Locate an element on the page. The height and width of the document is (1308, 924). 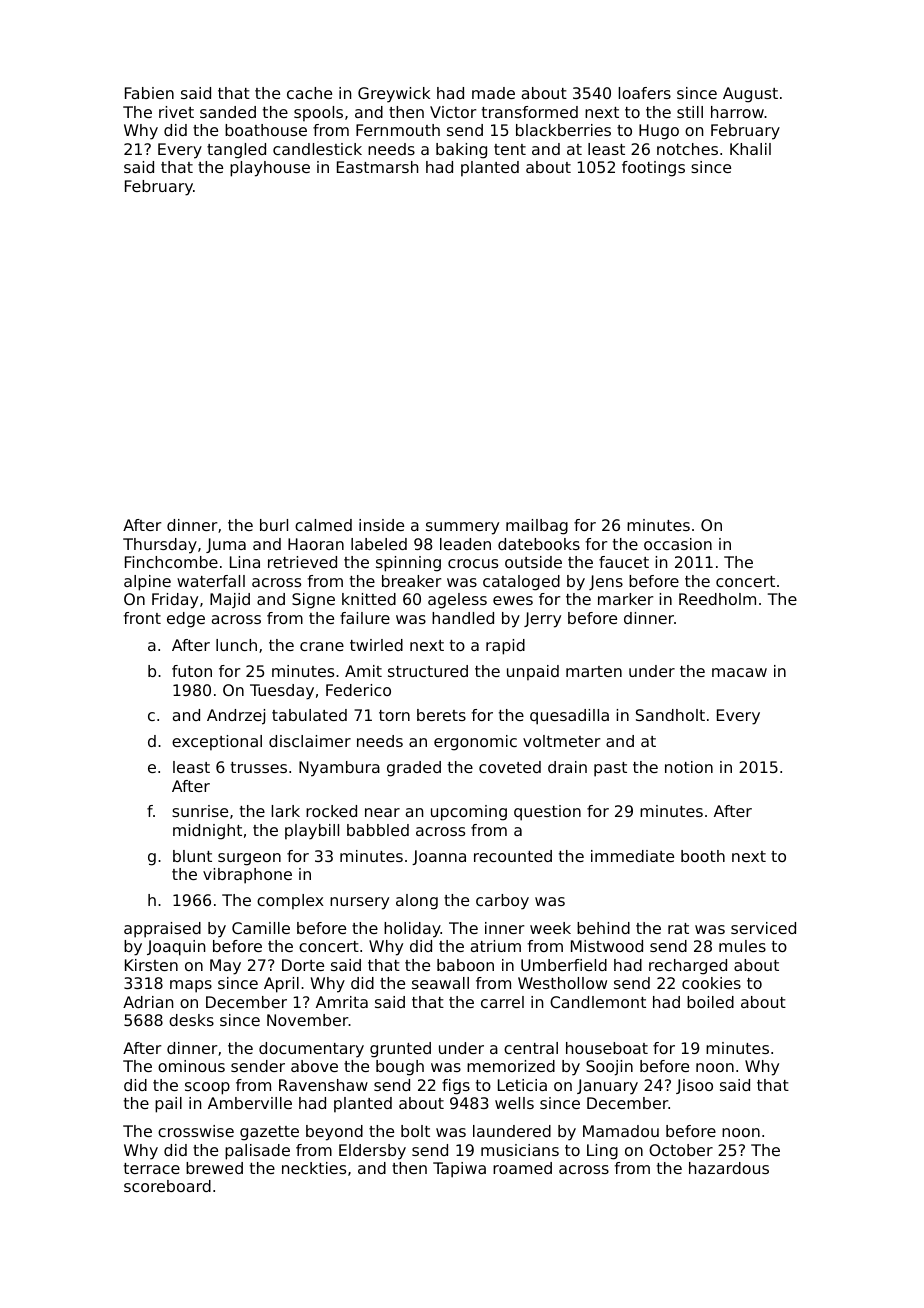
Greywick is located at coordinates (394, 95).
